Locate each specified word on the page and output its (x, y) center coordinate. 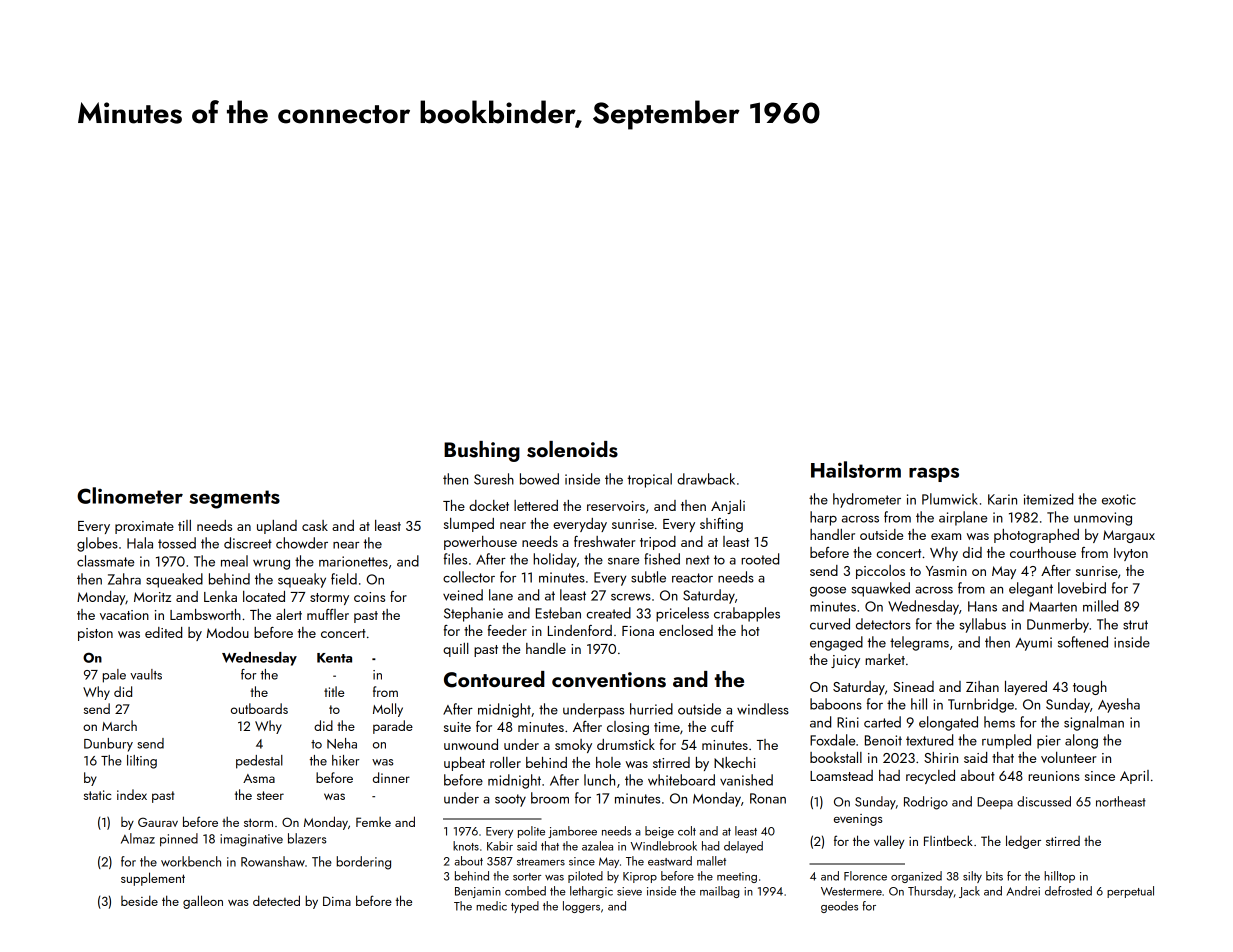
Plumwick (950, 499)
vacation (124, 615)
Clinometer (130, 495)
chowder (302, 543)
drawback (706, 479)
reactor (692, 578)
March (119, 725)
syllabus (983, 625)
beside (139, 900)
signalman (1094, 723)
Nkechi (735, 763)
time (667, 727)
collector (469, 577)
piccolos (880, 572)
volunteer (1068, 757)
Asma (259, 778)
